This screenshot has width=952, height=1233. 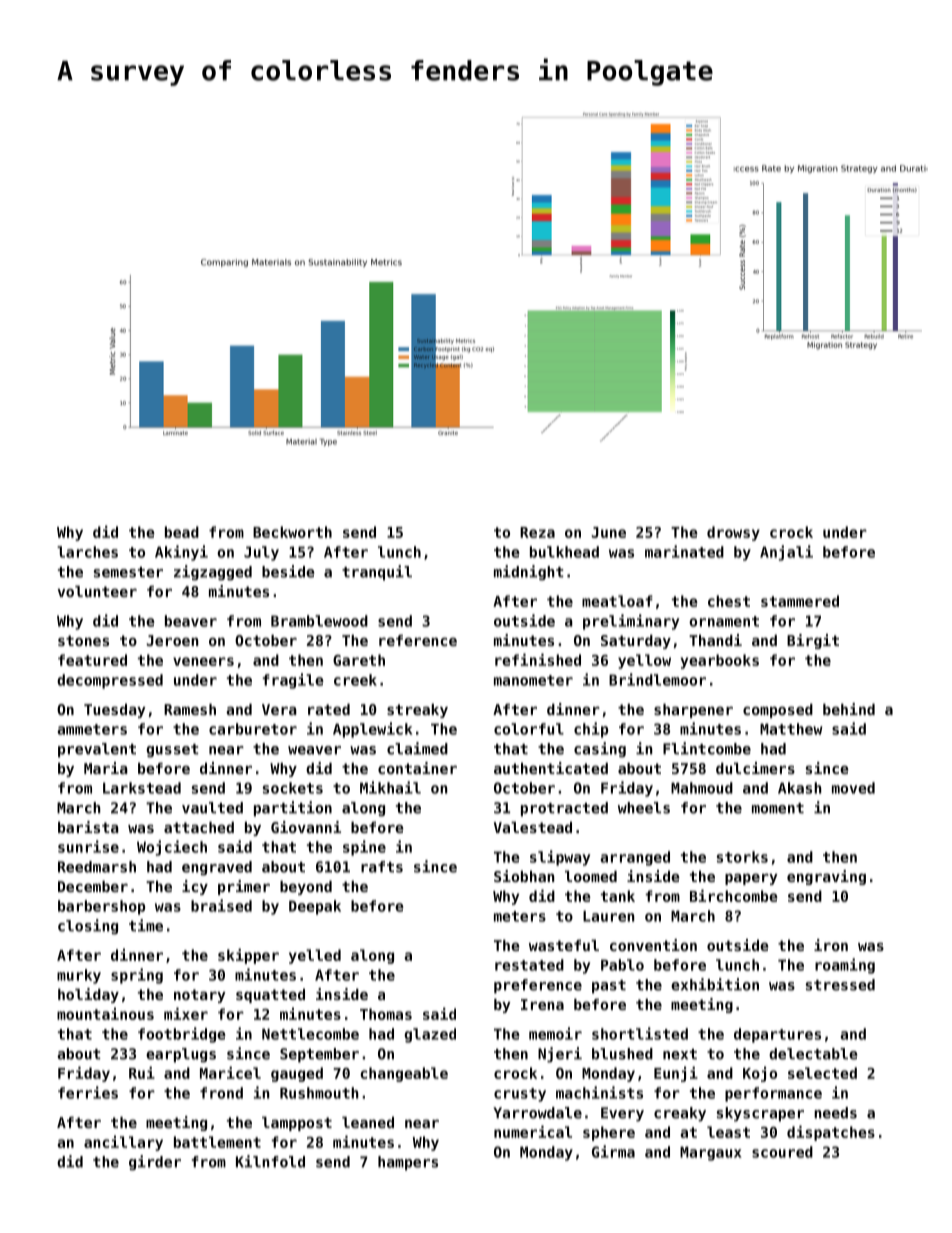 What do you see at coordinates (786, 553) in the screenshot?
I see `Anjali` at bounding box center [786, 553].
